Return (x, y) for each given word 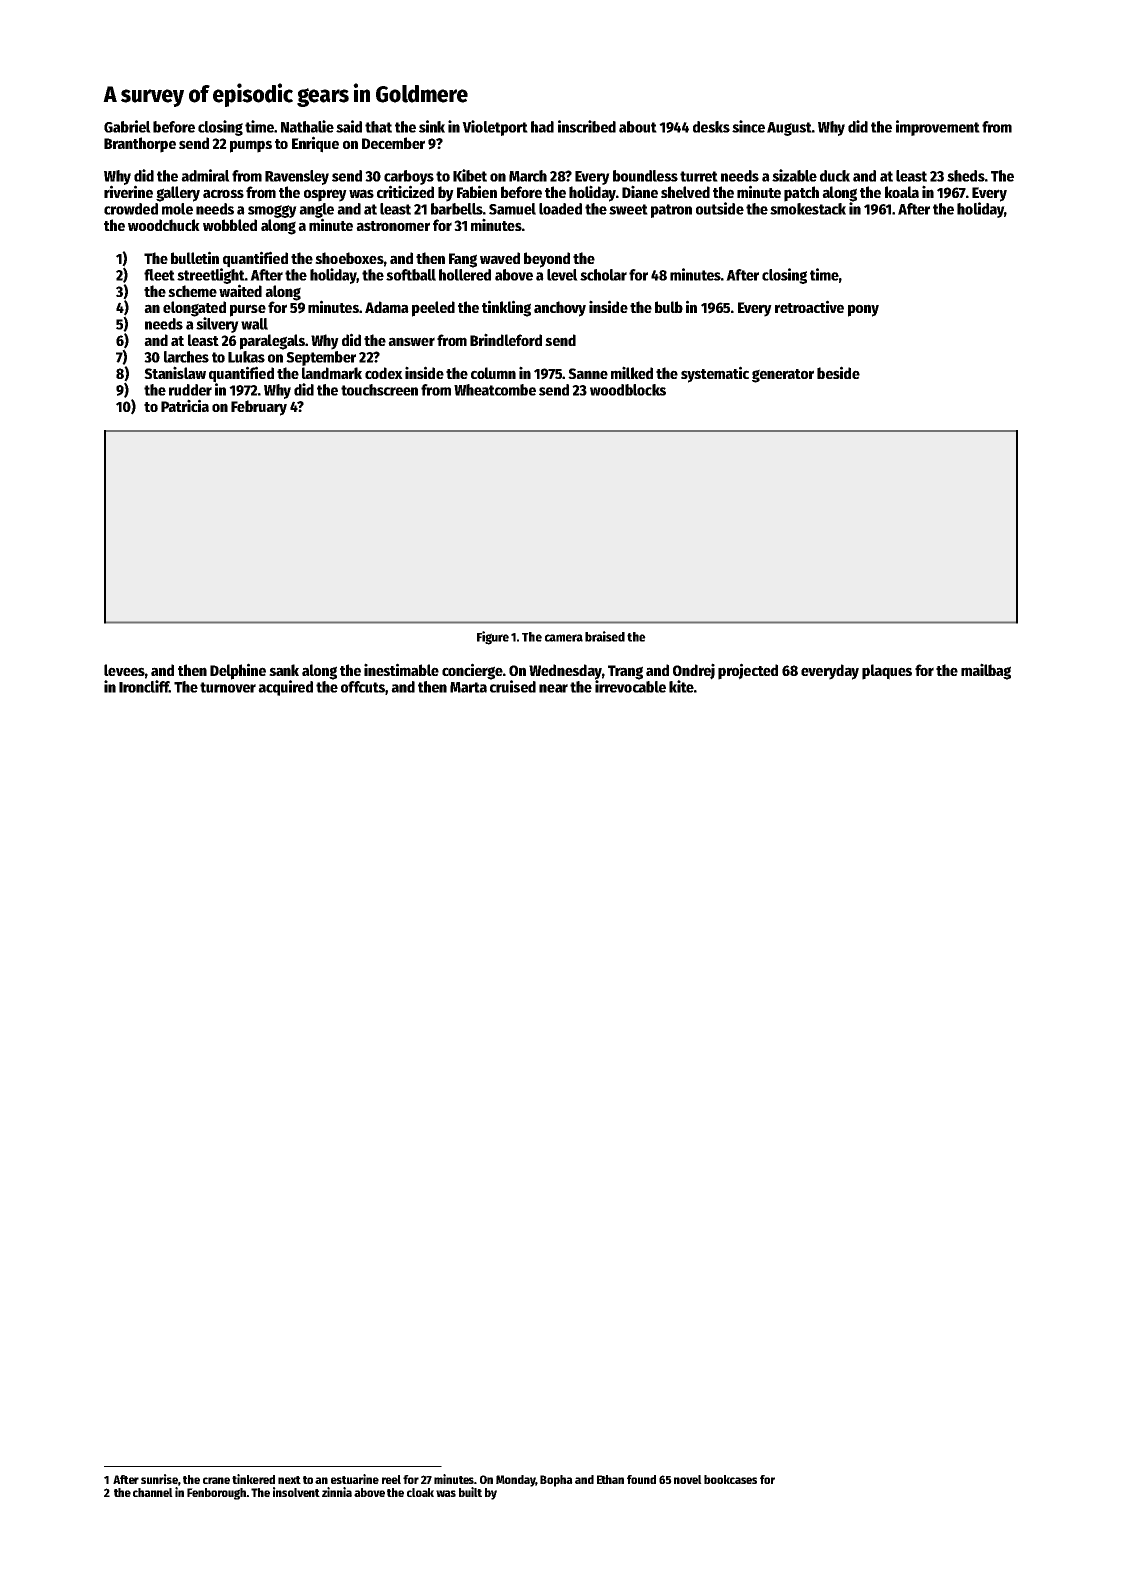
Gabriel (127, 126)
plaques (887, 672)
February (259, 408)
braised (605, 636)
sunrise (159, 1479)
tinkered (253, 1479)
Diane (640, 191)
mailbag (986, 671)
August (789, 129)
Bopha (556, 1481)
